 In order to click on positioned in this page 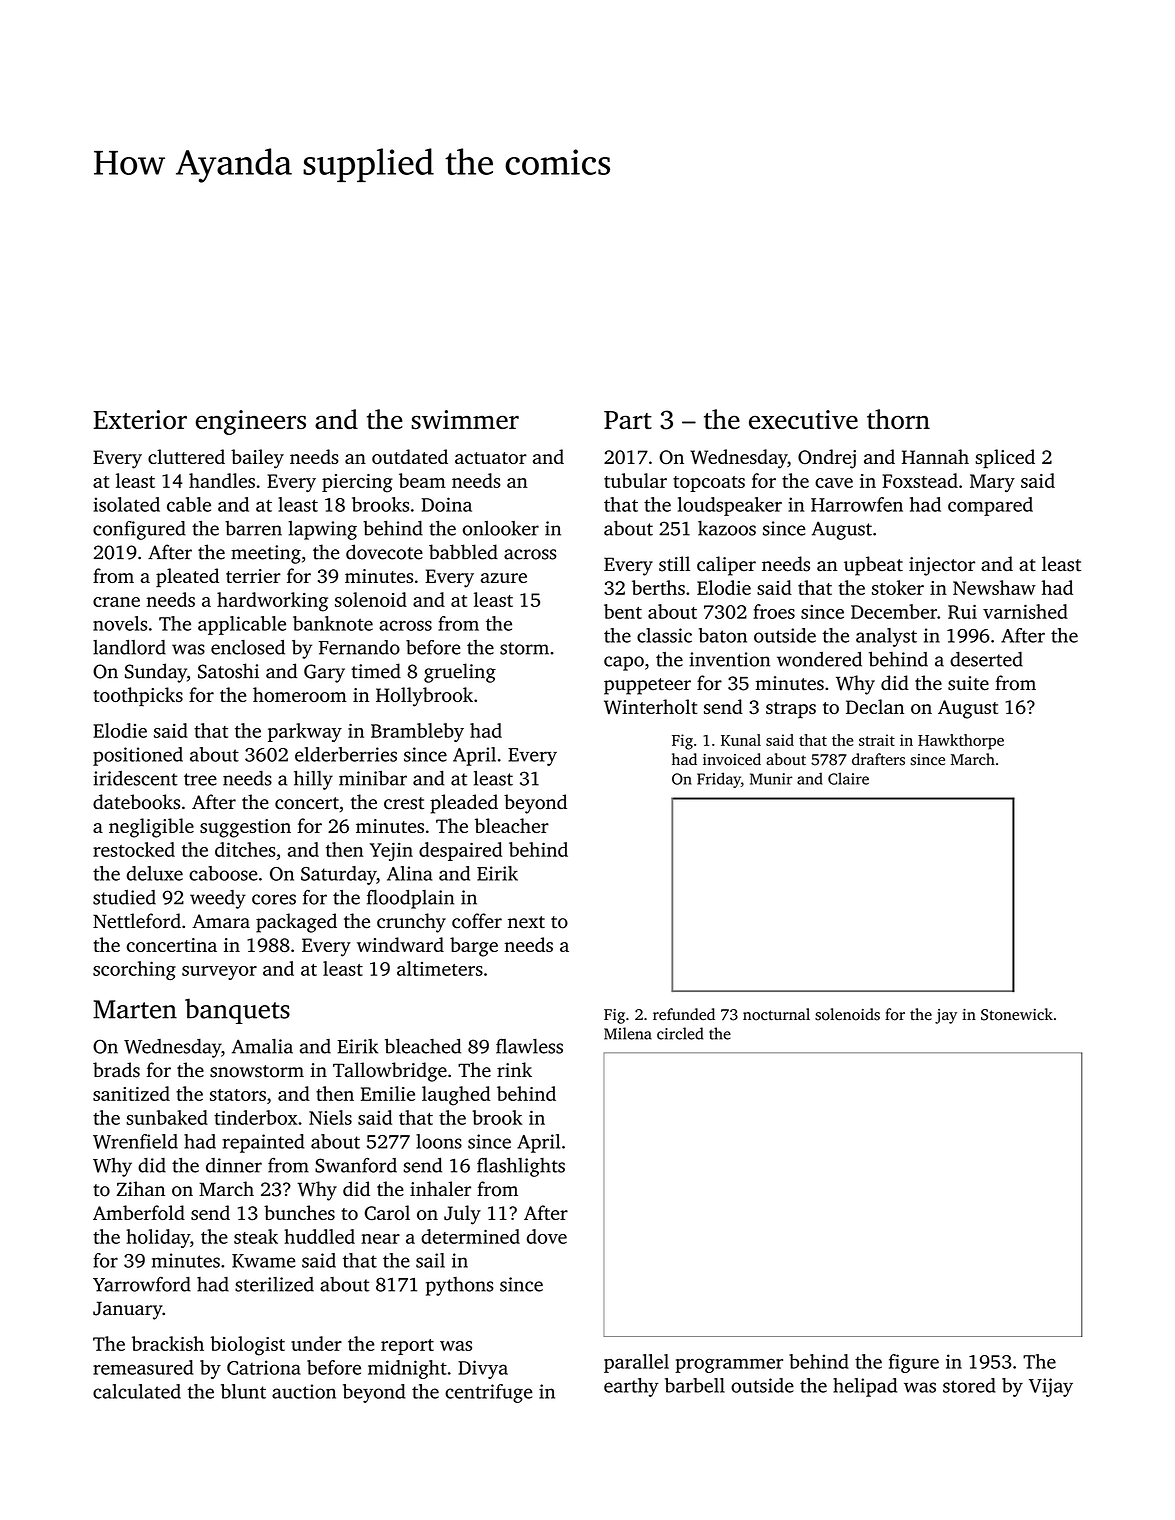, I will do `click(138, 756)`.
